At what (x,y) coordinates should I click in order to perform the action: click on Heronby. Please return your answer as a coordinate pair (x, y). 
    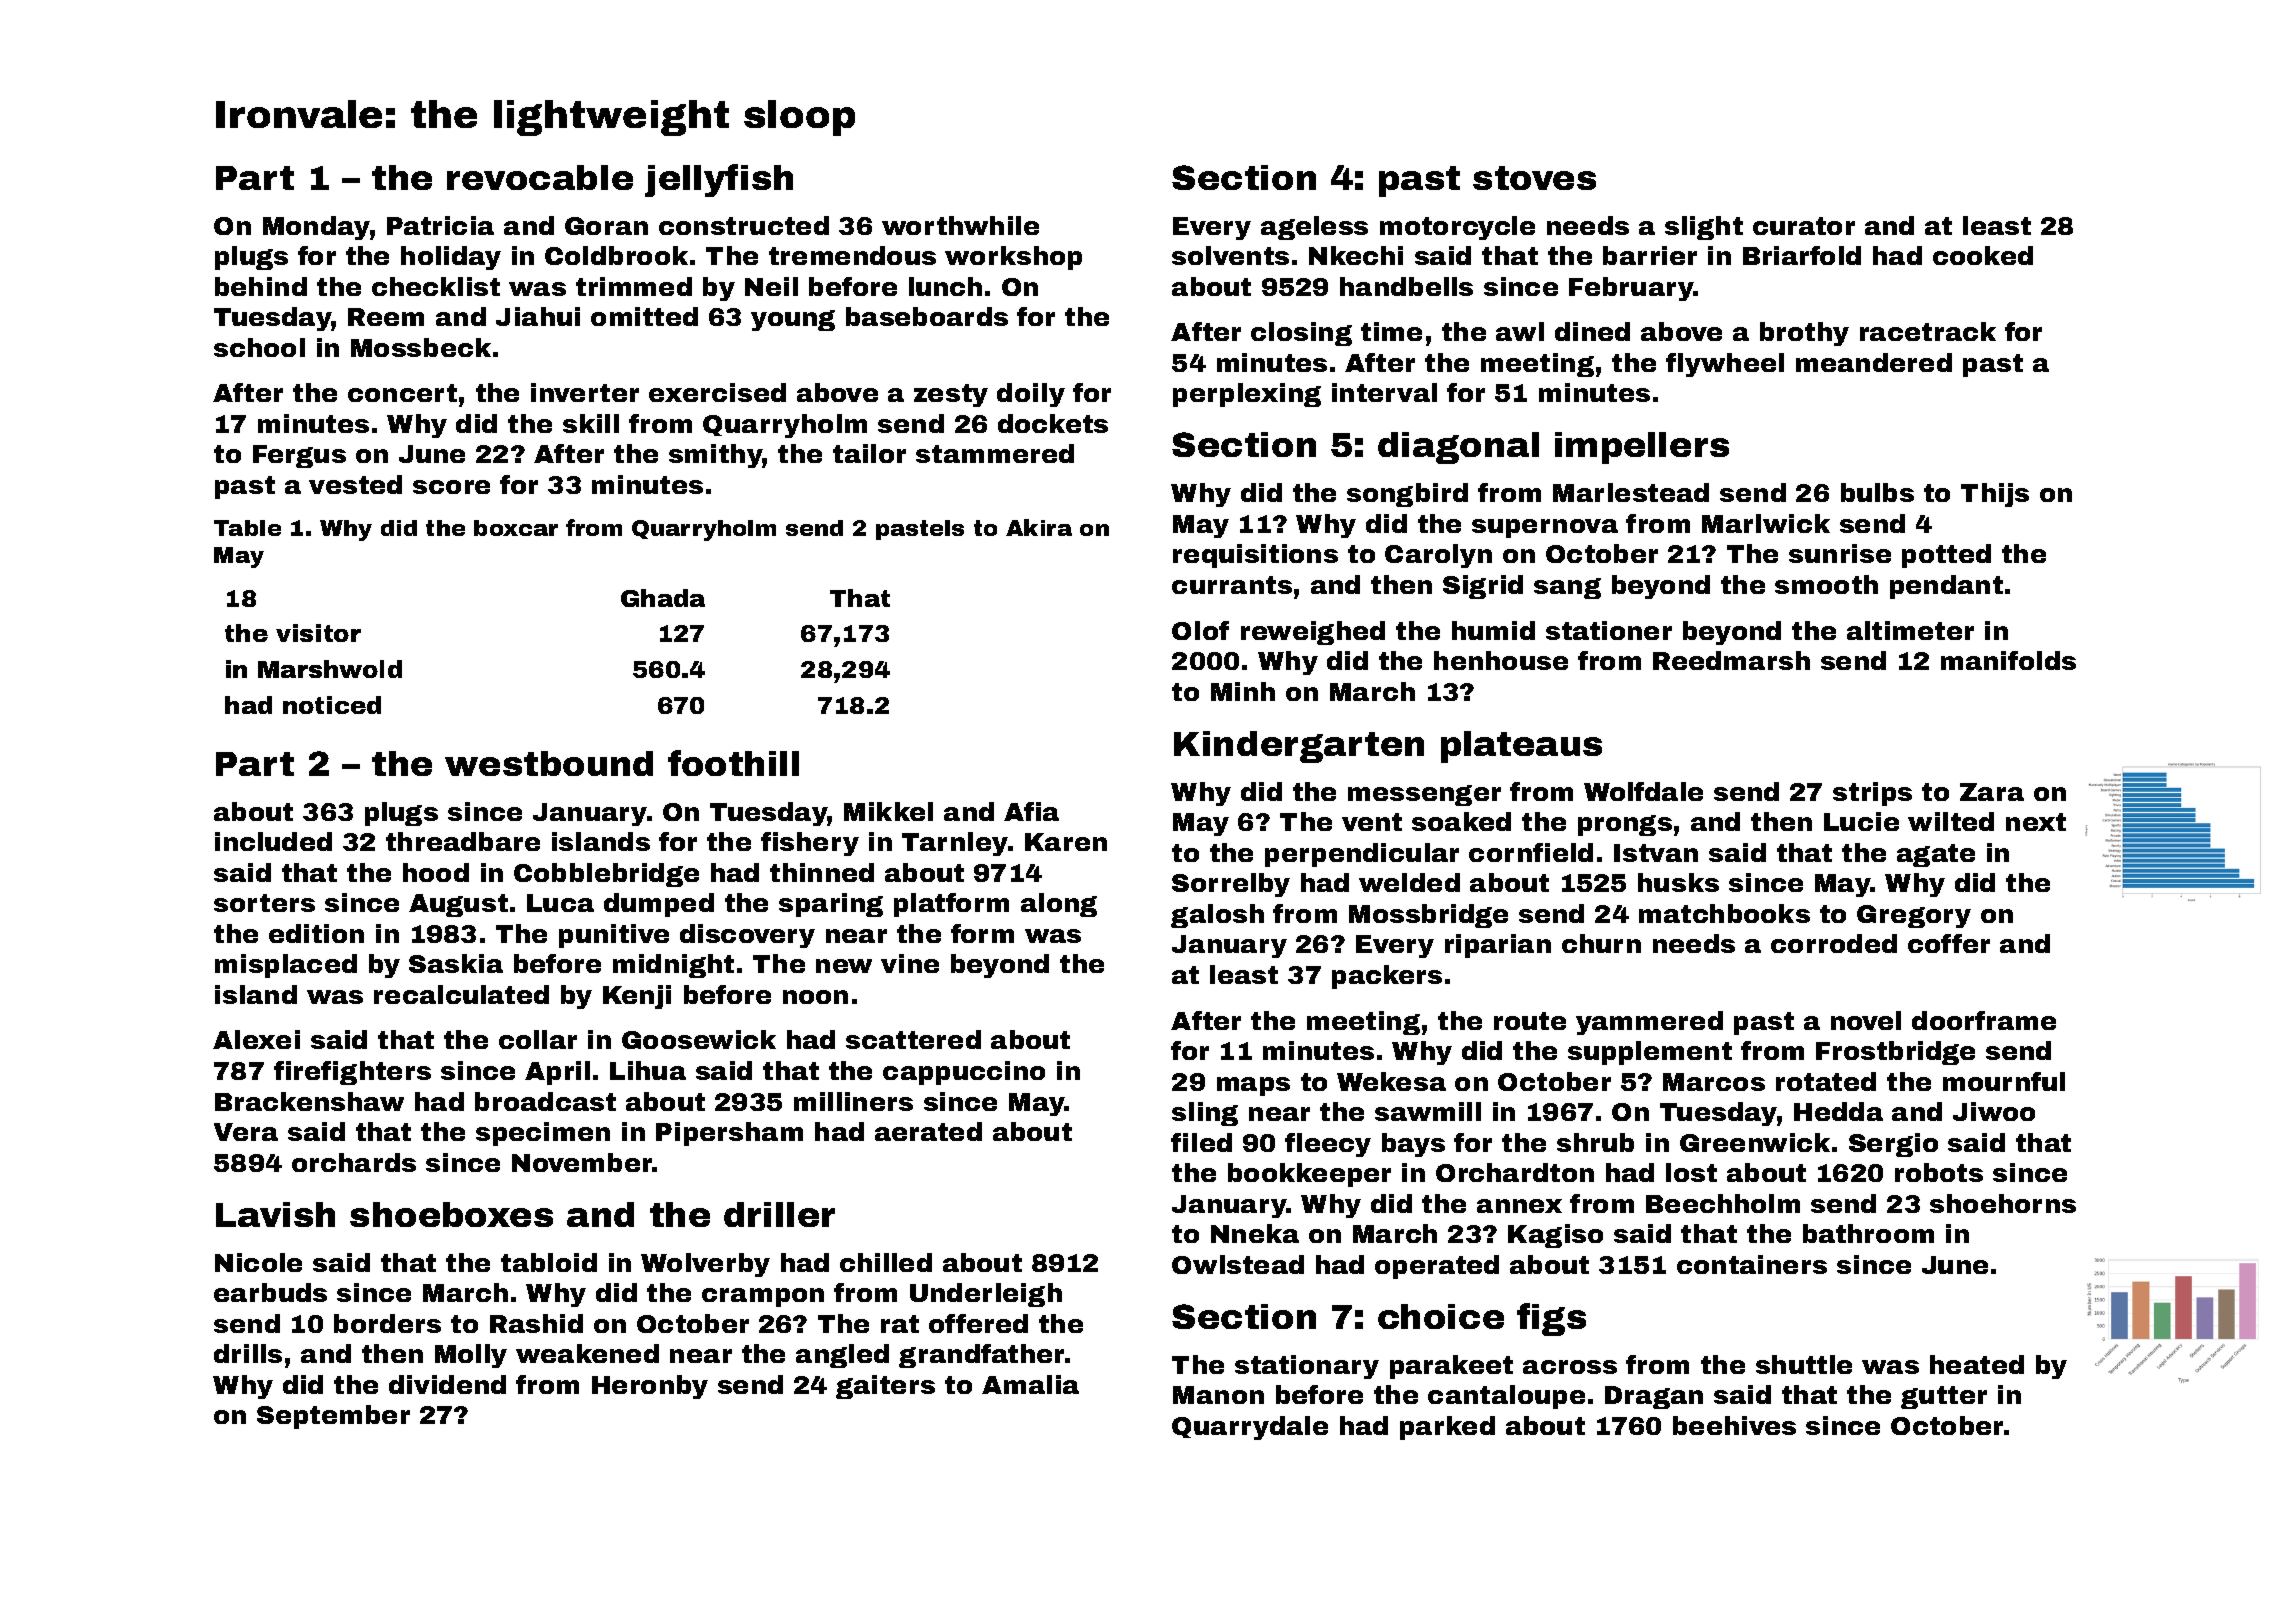
    Looking at the image, I should click on (650, 1387).
